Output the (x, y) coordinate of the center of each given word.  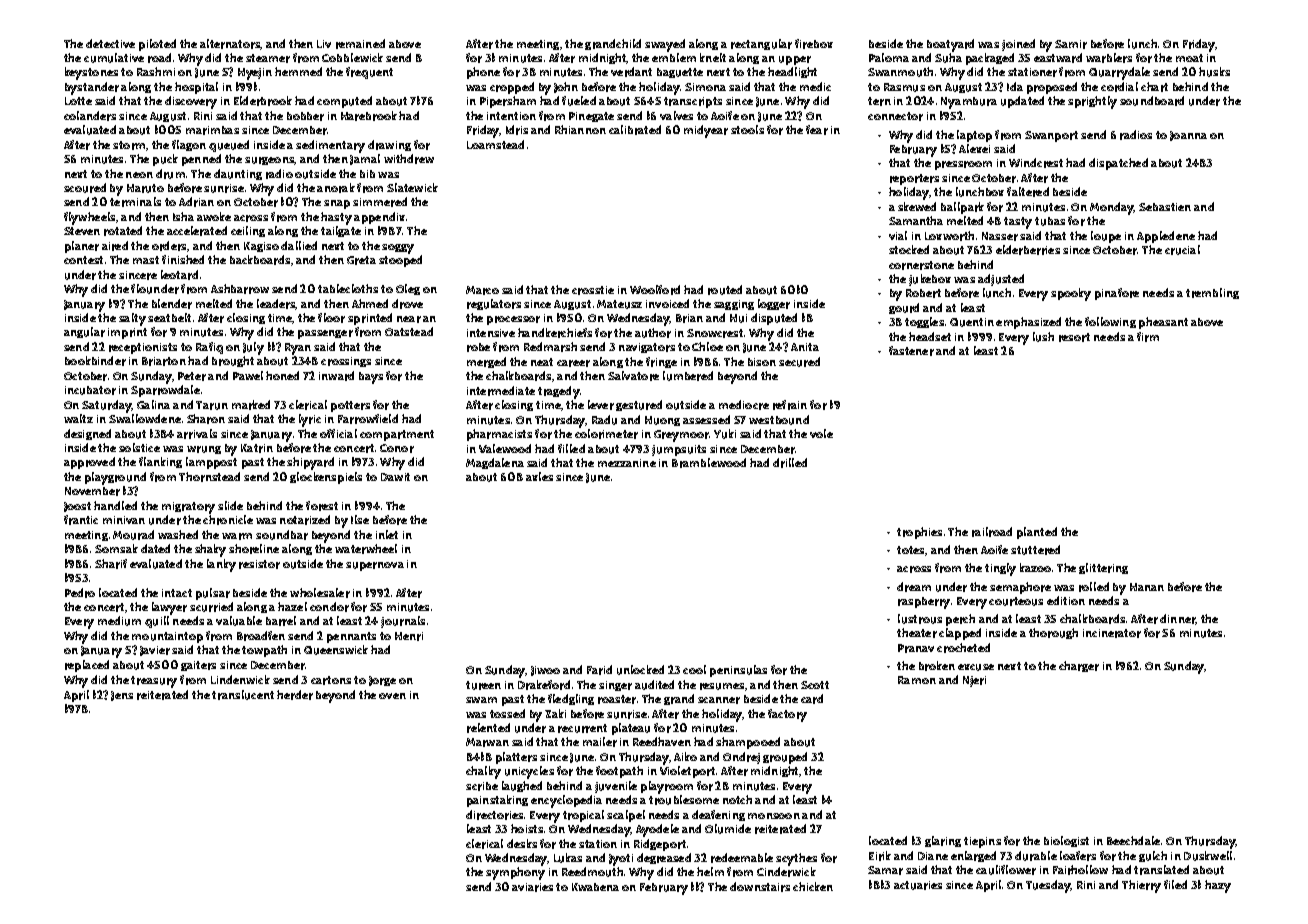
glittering (1103, 568)
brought (233, 361)
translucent (243, 695)
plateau (631, 729)
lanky (221, 565)
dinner (1178, 619)
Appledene (1166, 237)
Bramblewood (709, 463)
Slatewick (412, 187)
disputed (774, 319)
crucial (1182, 250)
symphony (515, 873)
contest (83, 260)
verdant (631, 72)
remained (360, 44)
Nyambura (969, 103)
